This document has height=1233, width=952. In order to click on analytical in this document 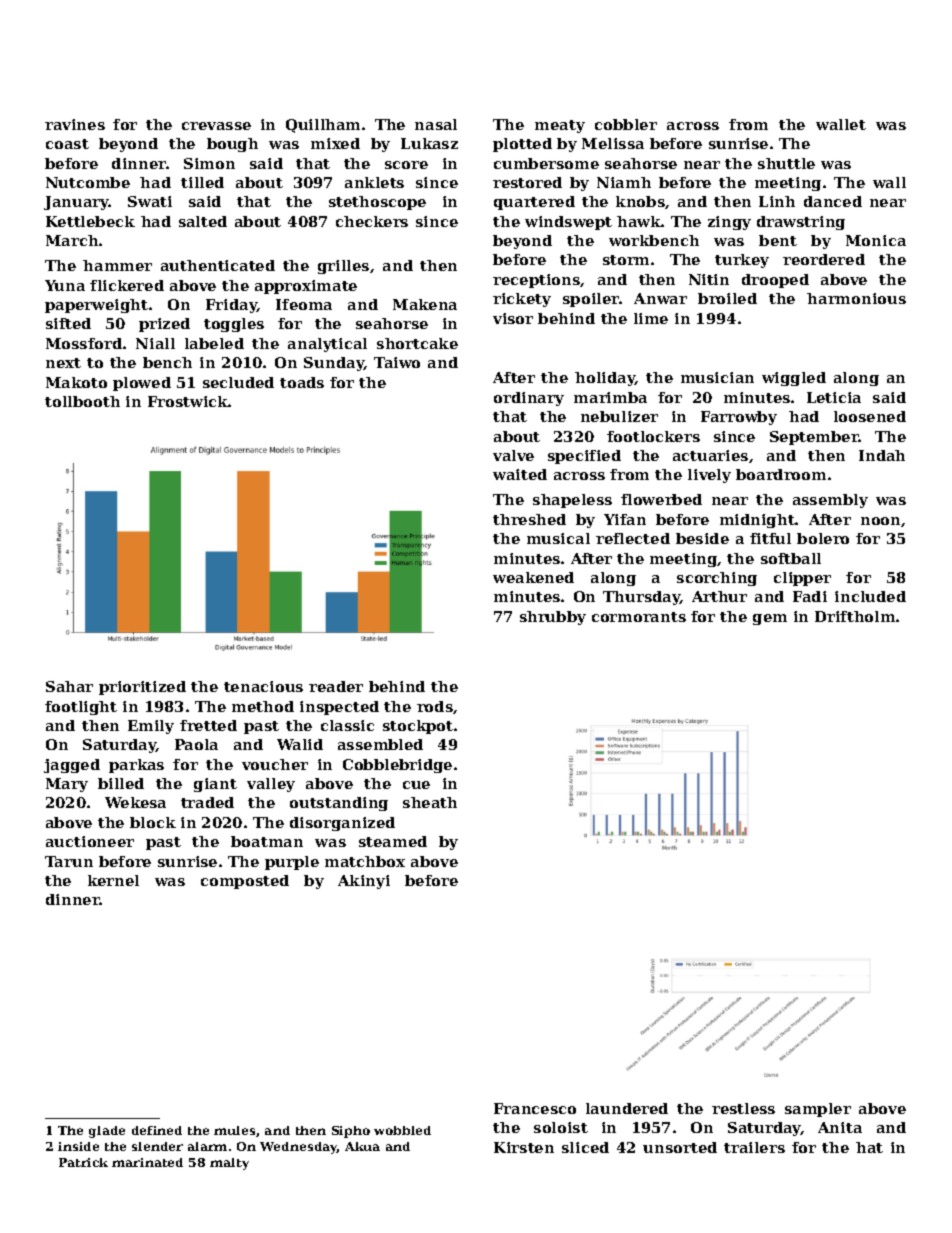, I will do `click(327, 345)`.
